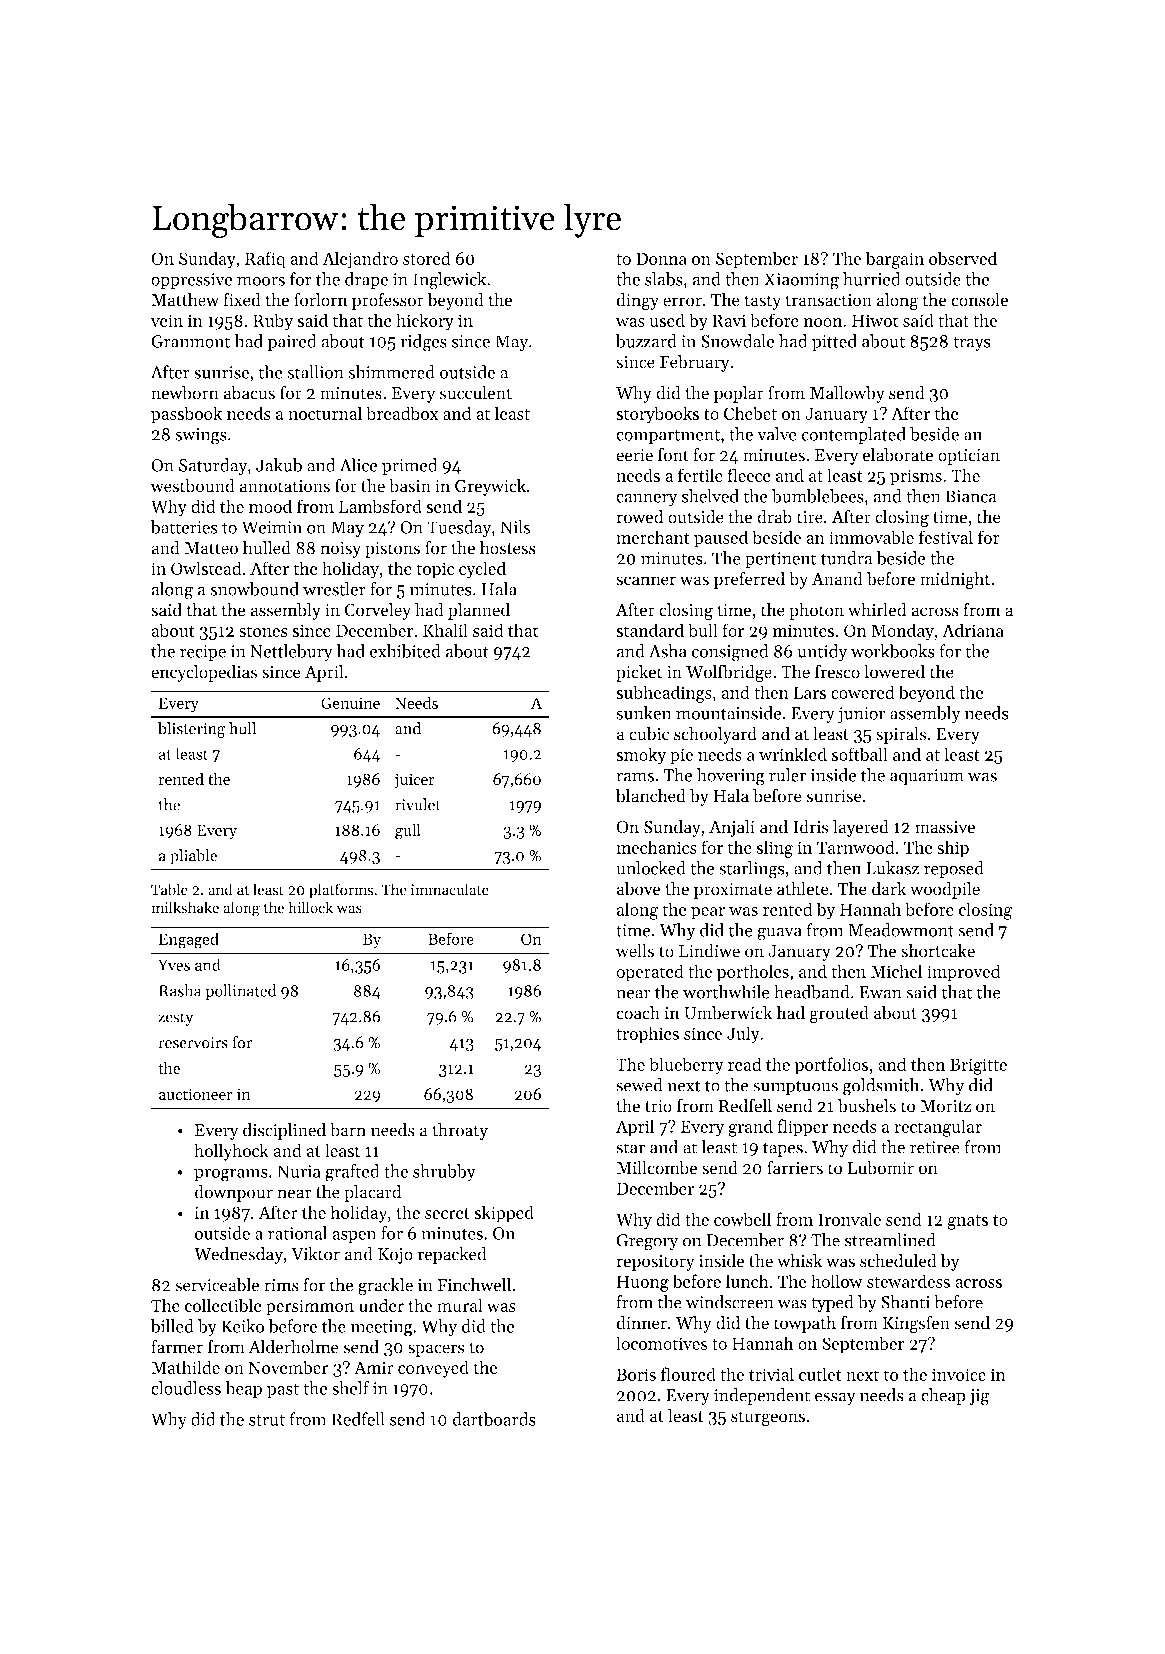 The width and height of the image is (1165, 1654). Describe the element at coordinates (350, 703) in the image. I see `Genuine` at that location.
